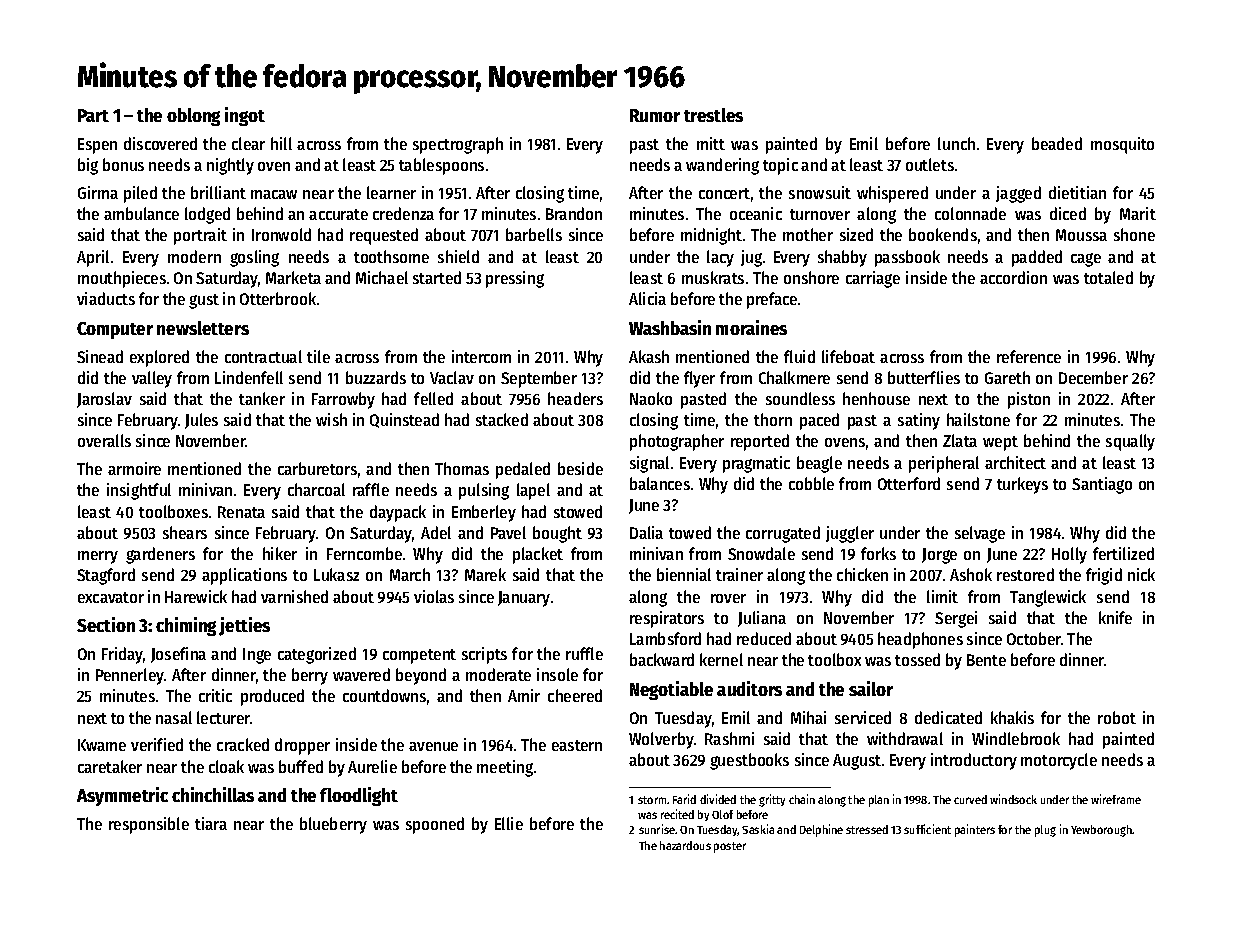 Image resolution: width=1233 pixels, height=952 pixels. What do you see at coordinates (1057, 143) in the screenshot?
I see `beaded` at bounding box center [1057, 143].
